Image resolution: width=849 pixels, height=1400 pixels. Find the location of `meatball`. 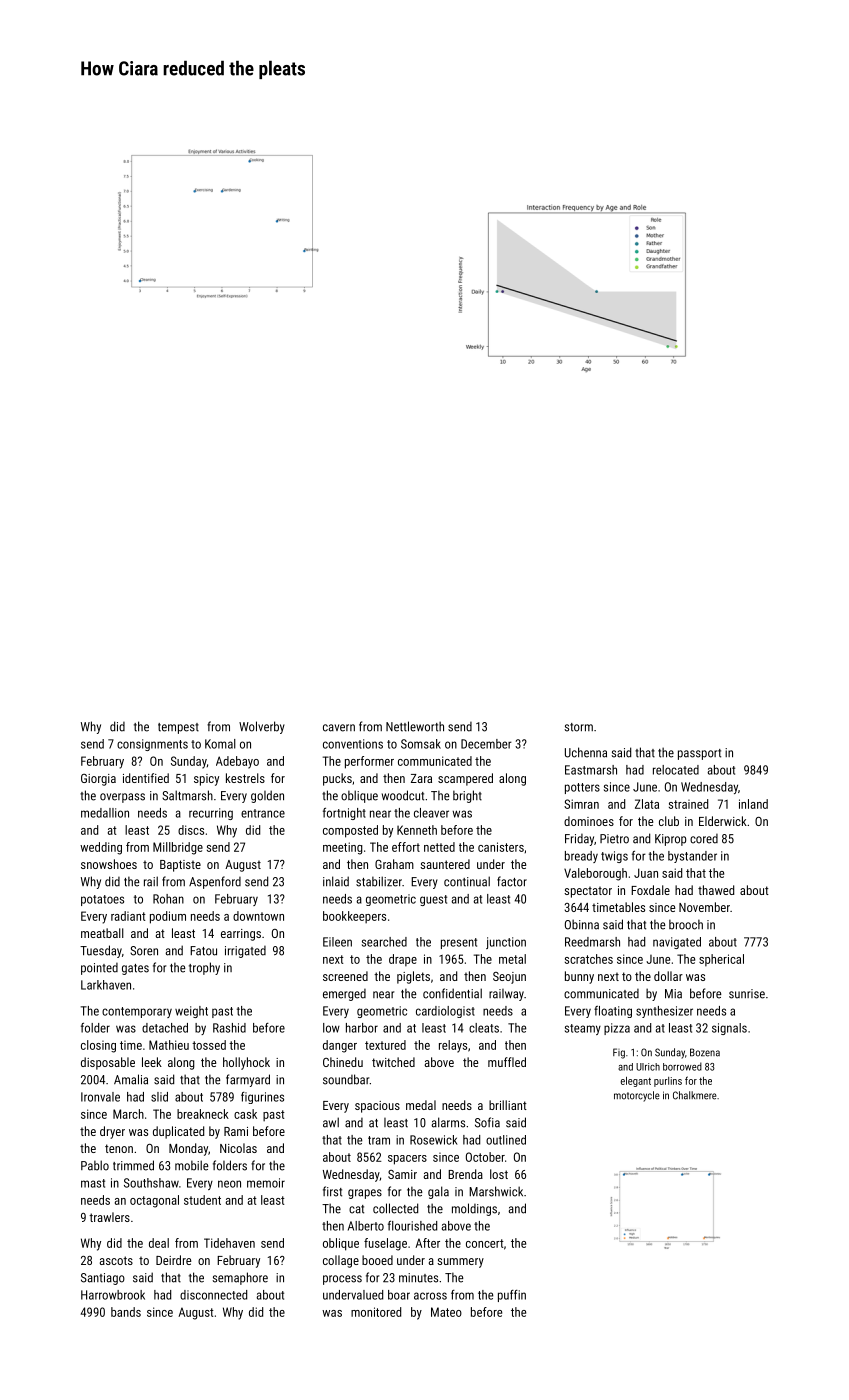

meatball is located at coordinates (102, 933).
